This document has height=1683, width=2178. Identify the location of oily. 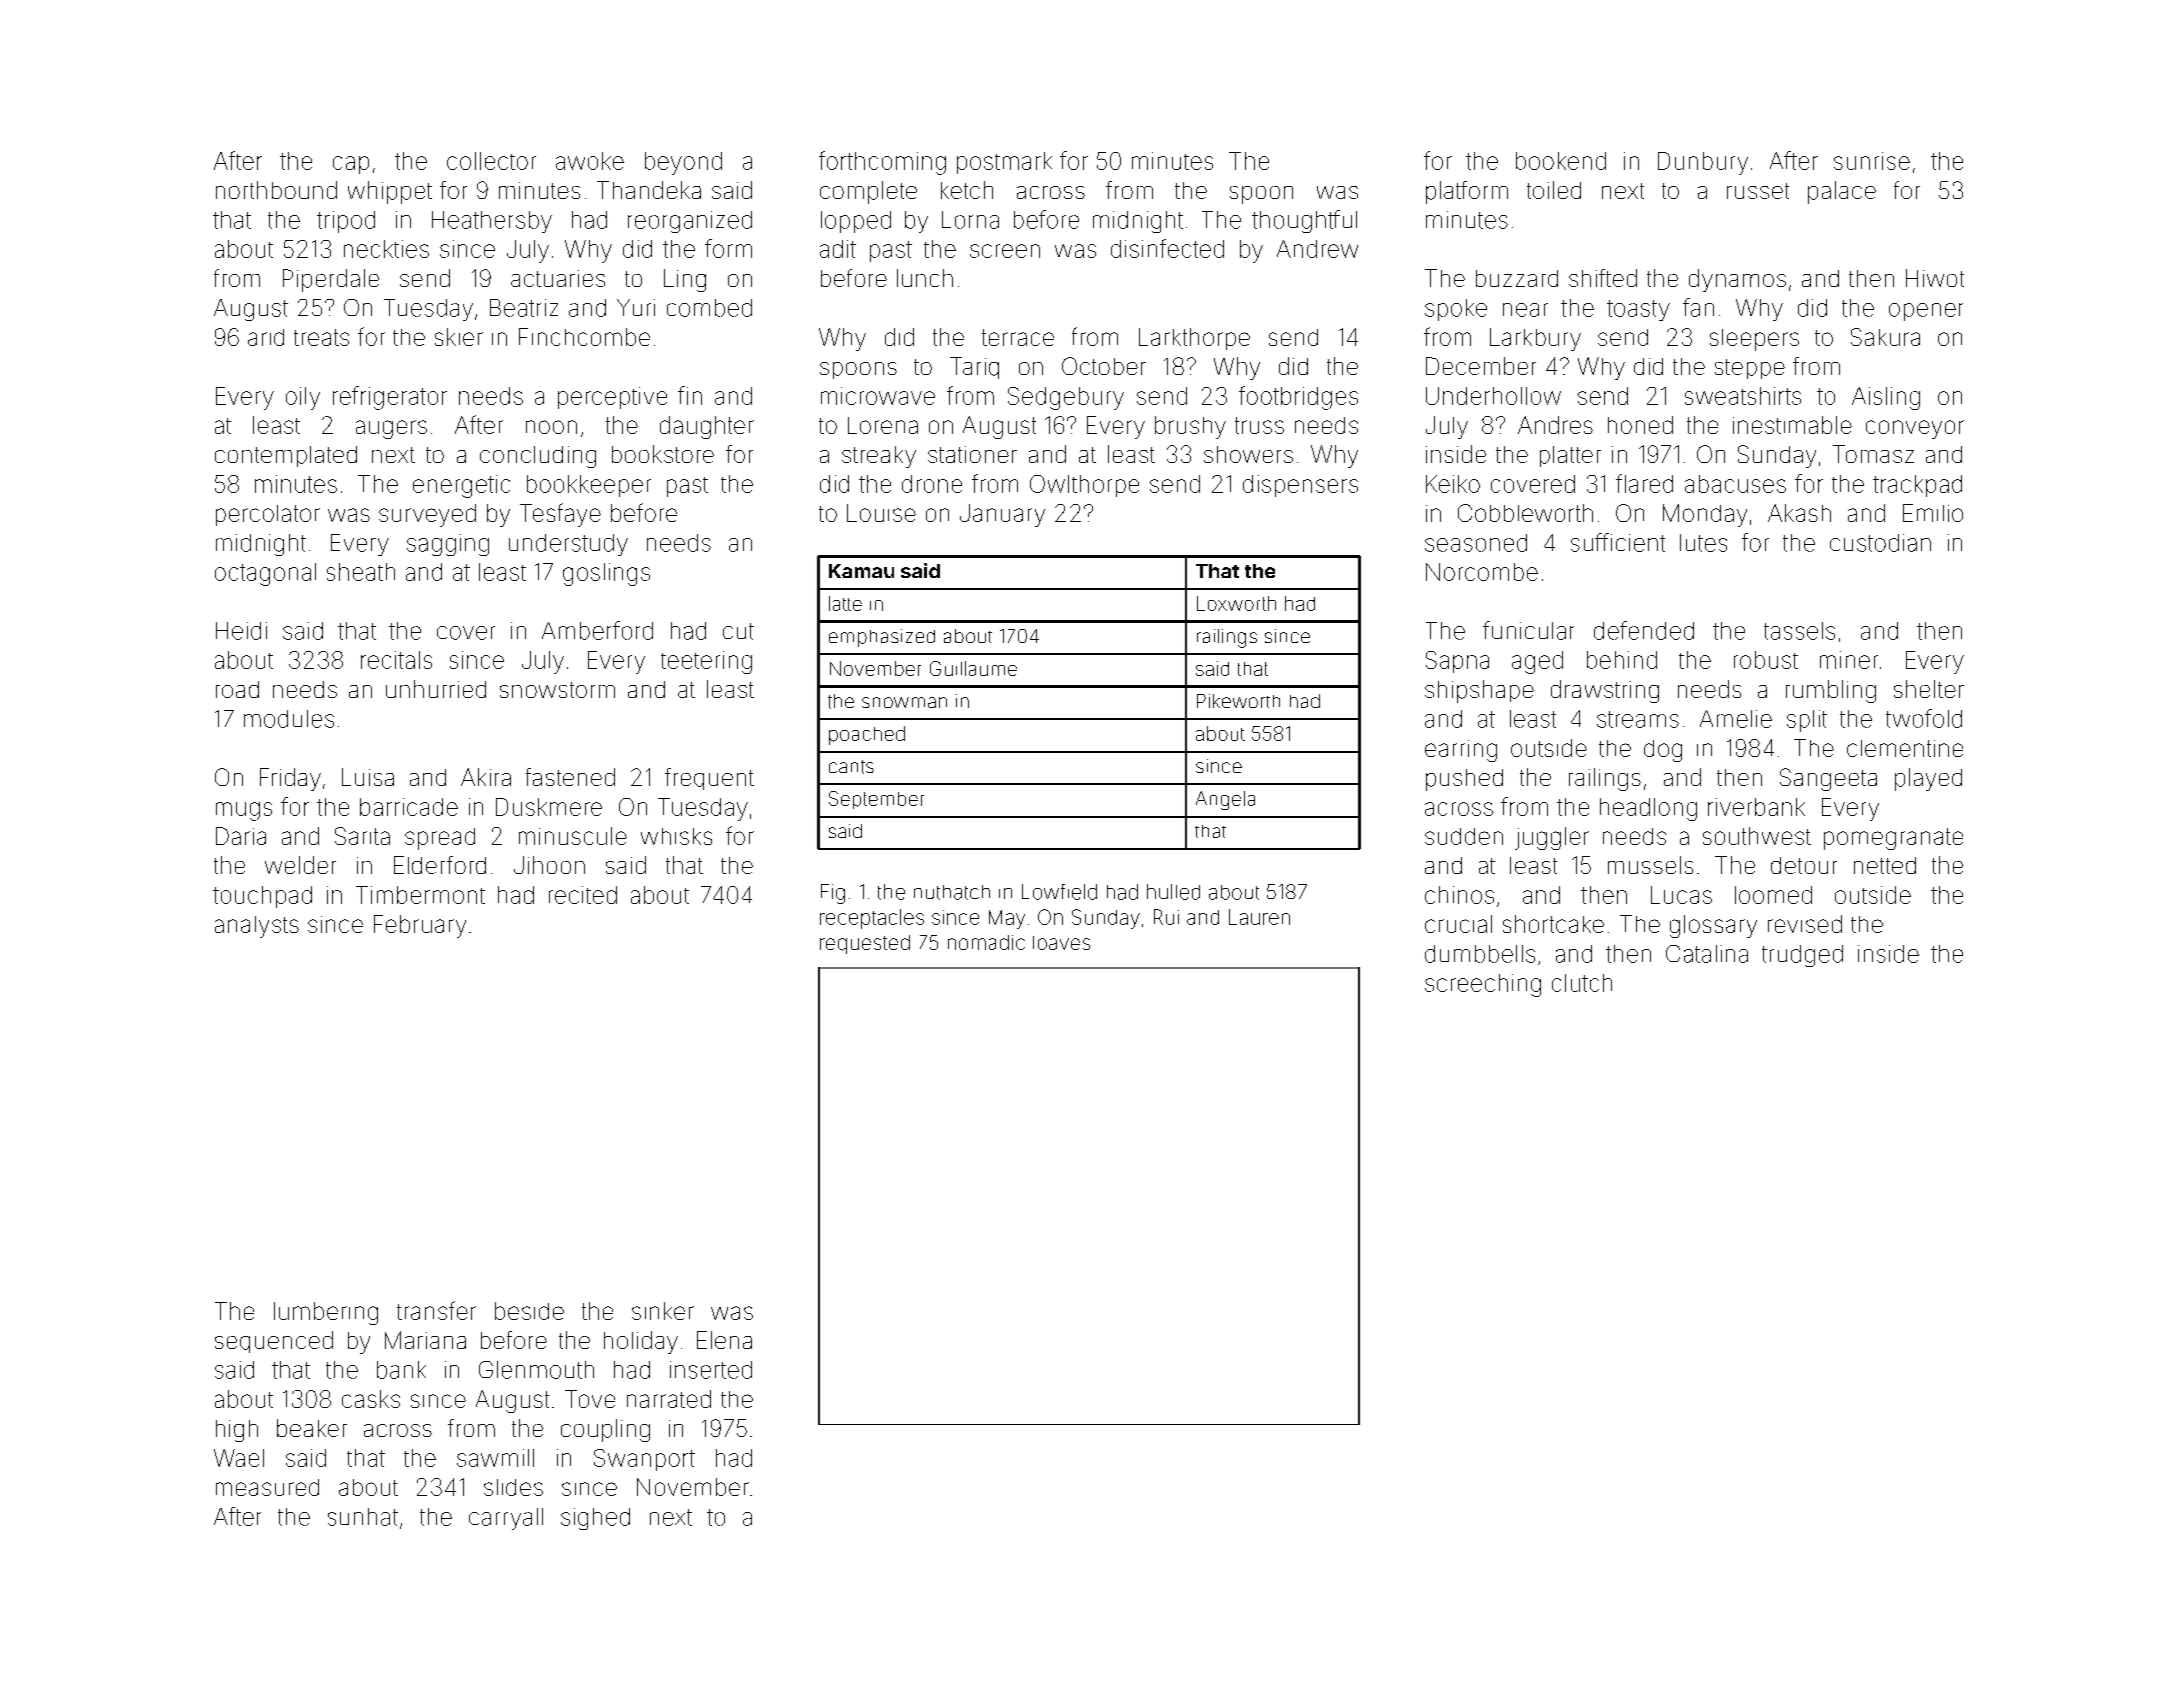
(303, 398).
